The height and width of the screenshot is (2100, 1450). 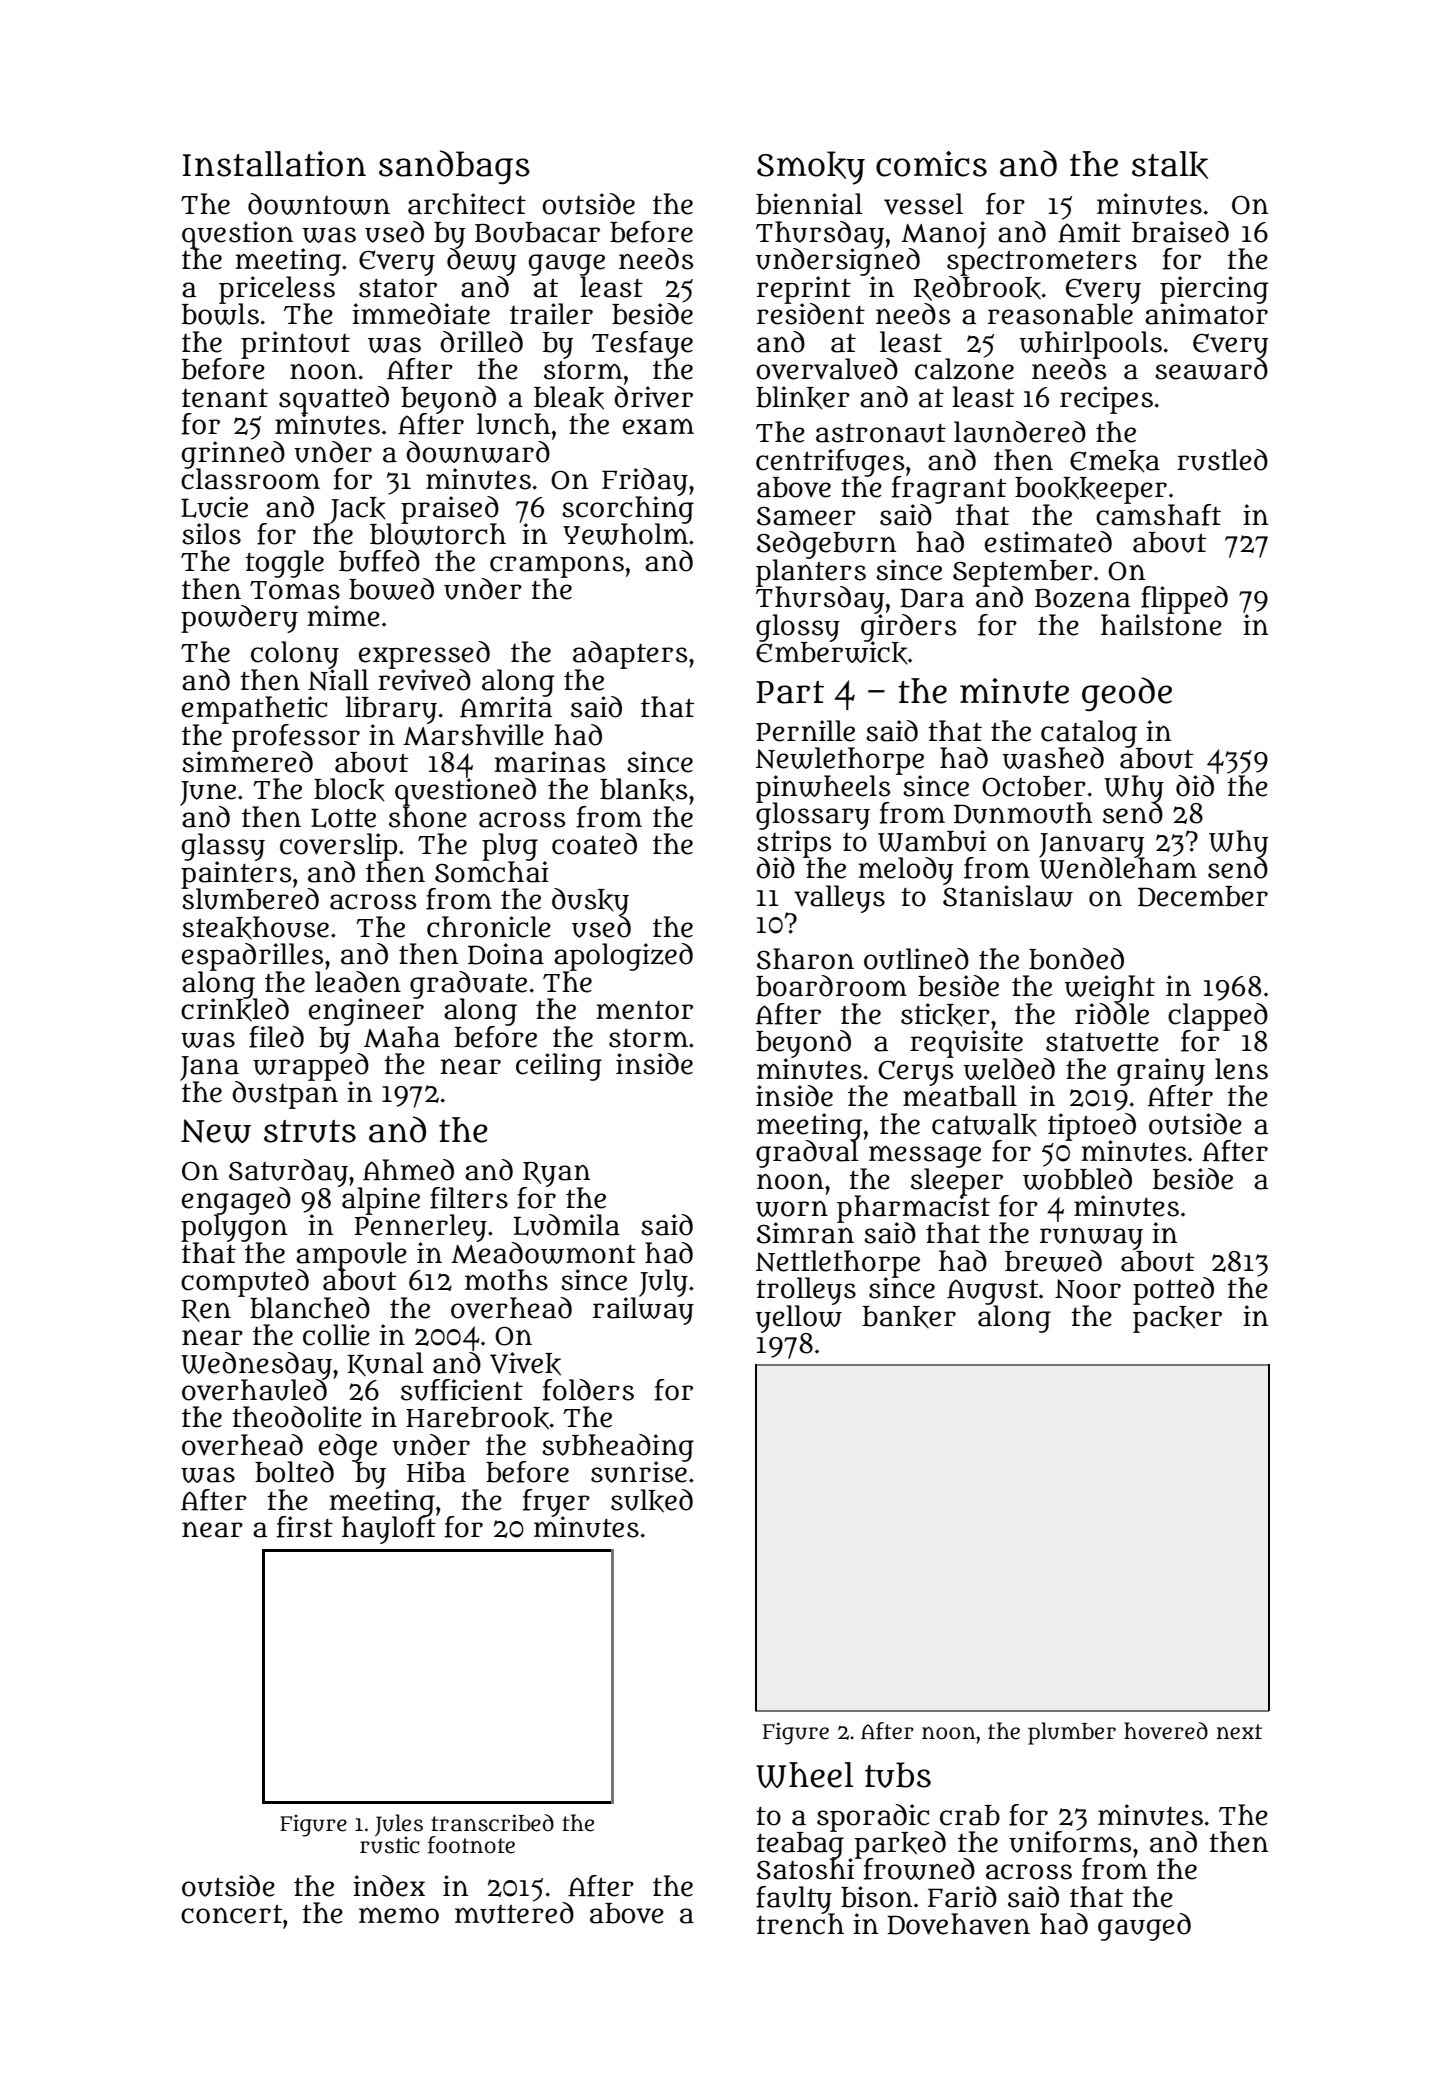 What do you see at coordinates (831, 986) in the screenshot?
I see `boardroom` at bounding box center [831, 986].
